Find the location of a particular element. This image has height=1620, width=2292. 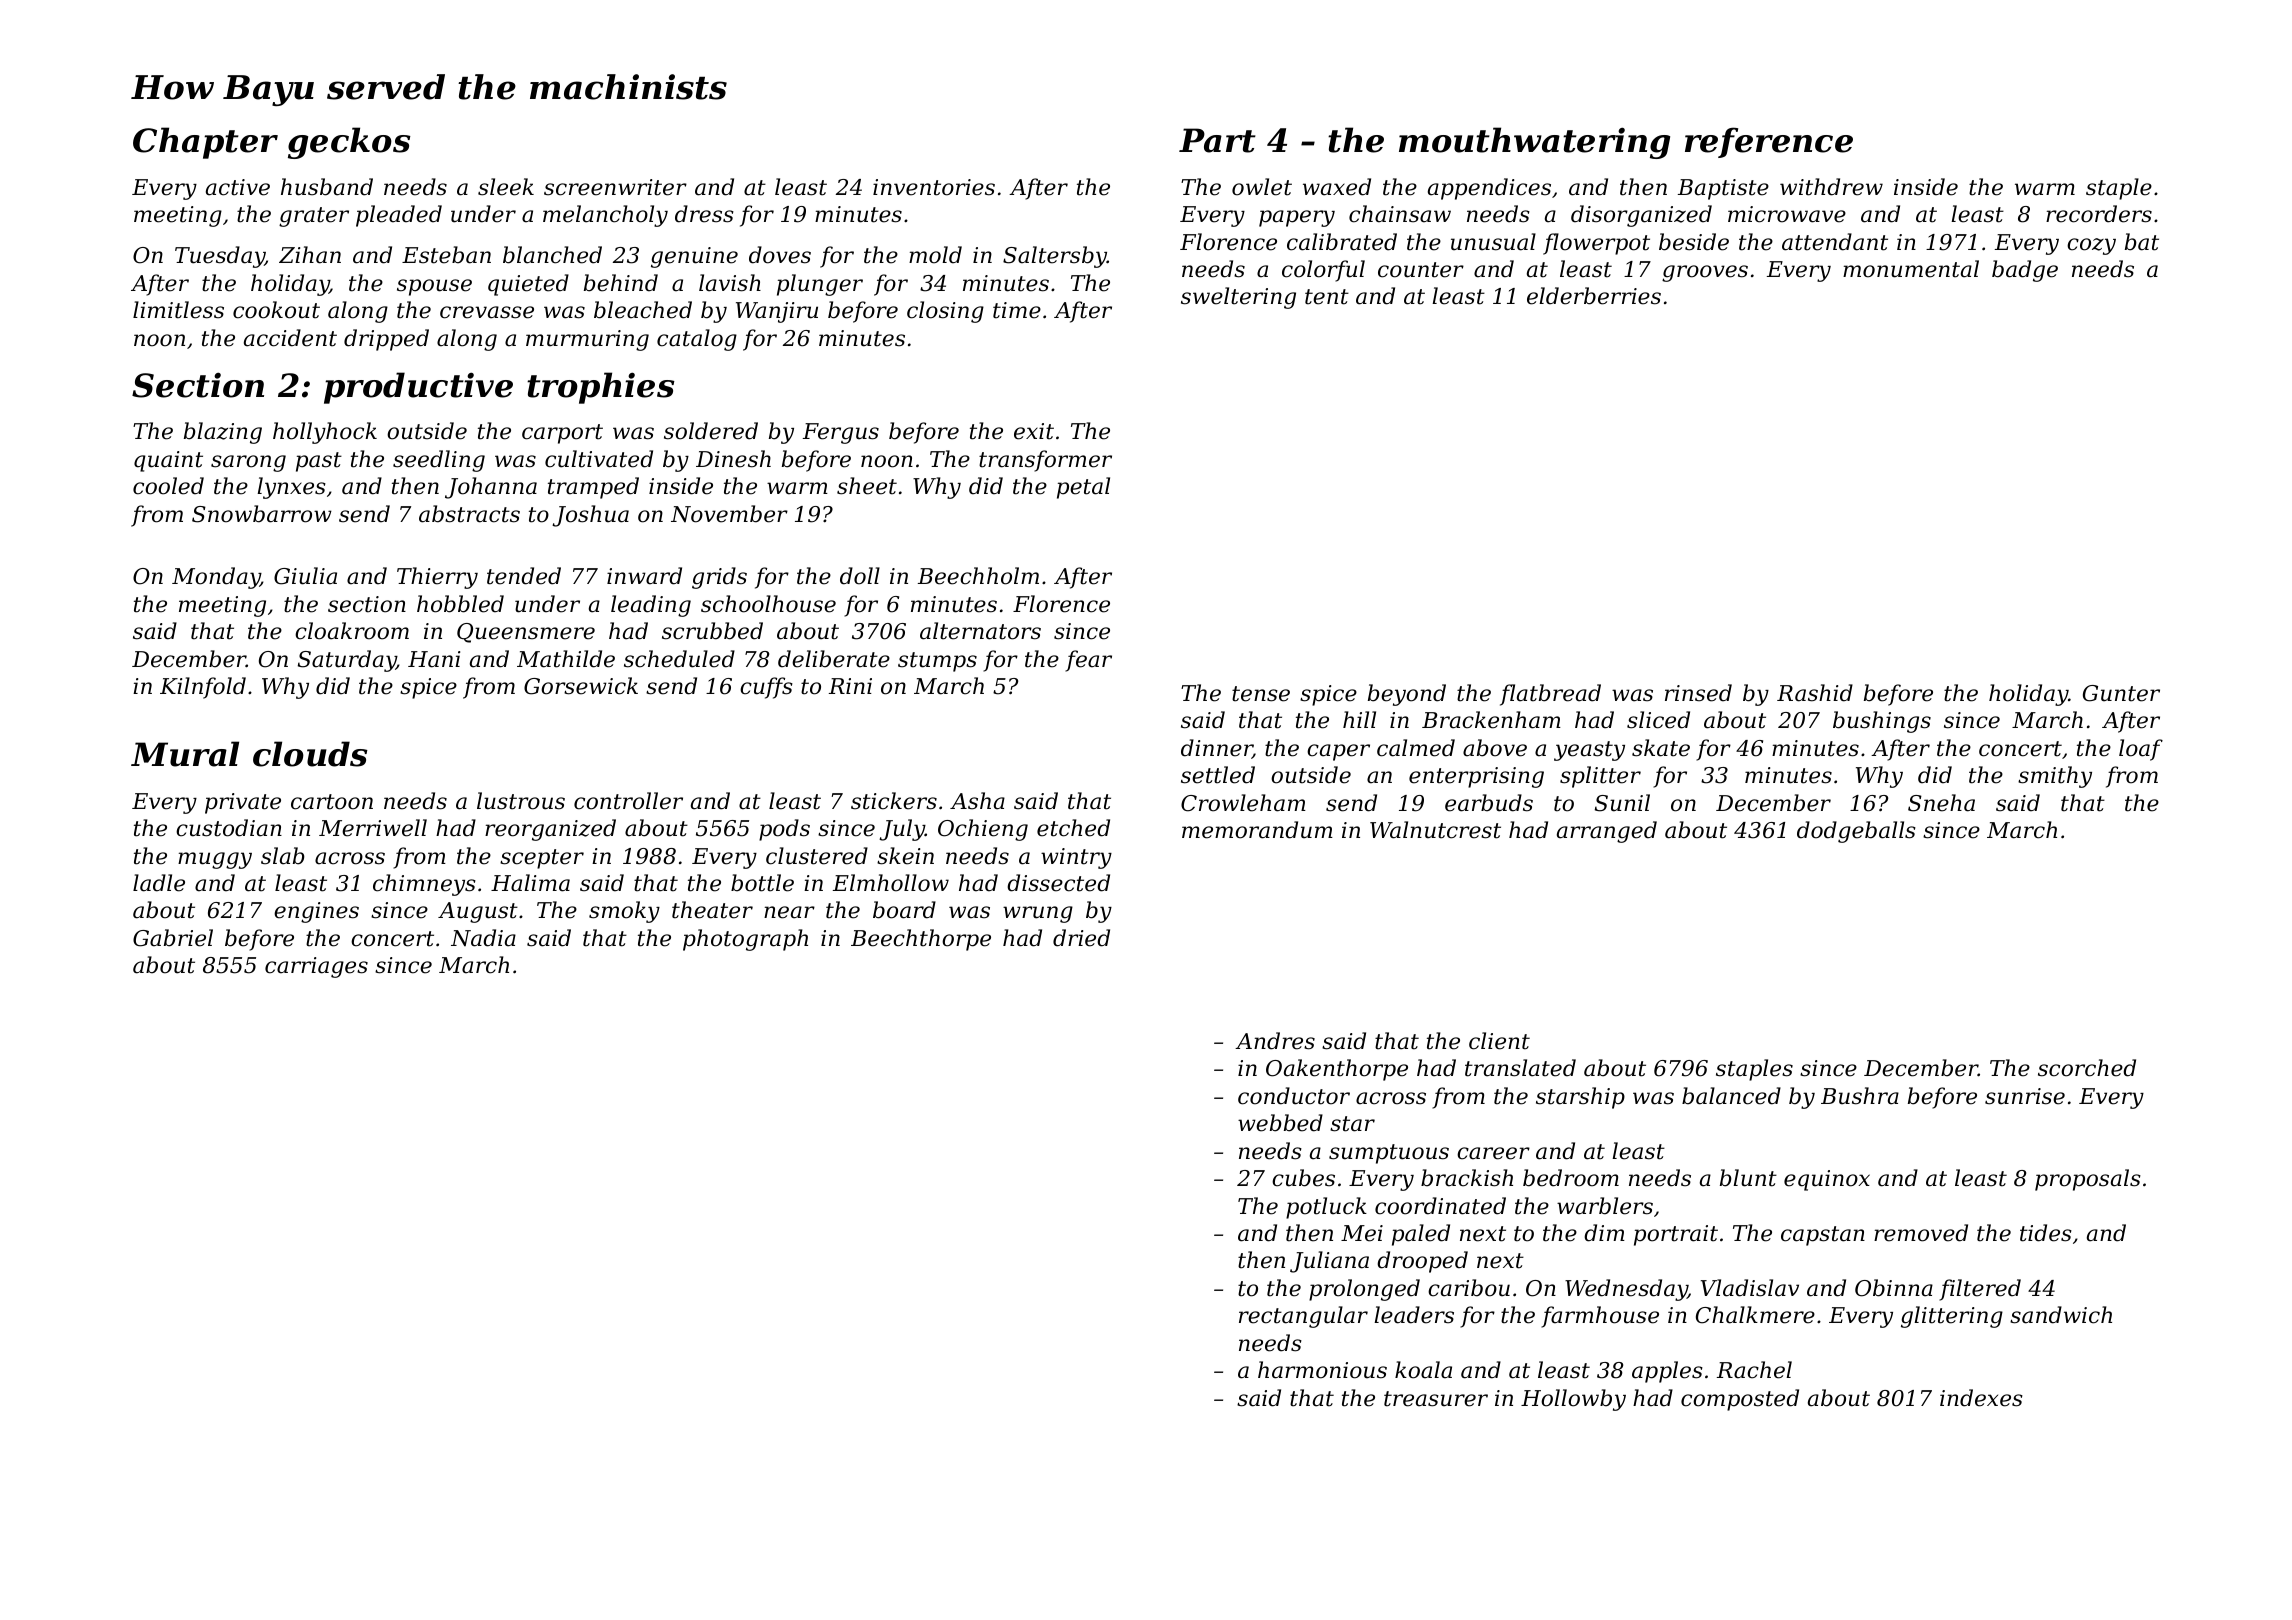

reference is located at coordinates (1769, 142).
